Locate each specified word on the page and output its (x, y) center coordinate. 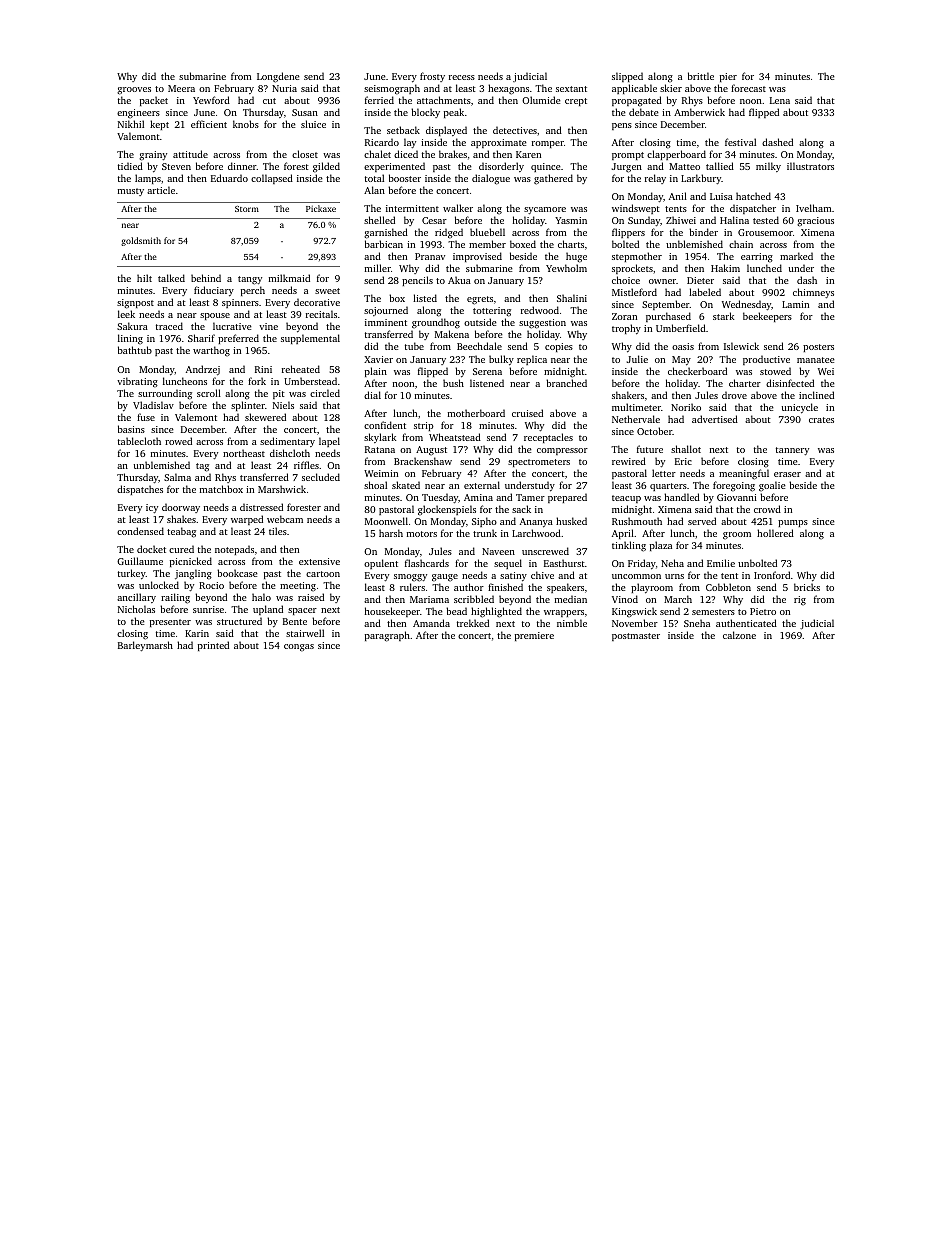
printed (213, 646)
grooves (134, 91)
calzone (739, 635)
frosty (432, 77)
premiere (534, 636)
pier (728, 77)
